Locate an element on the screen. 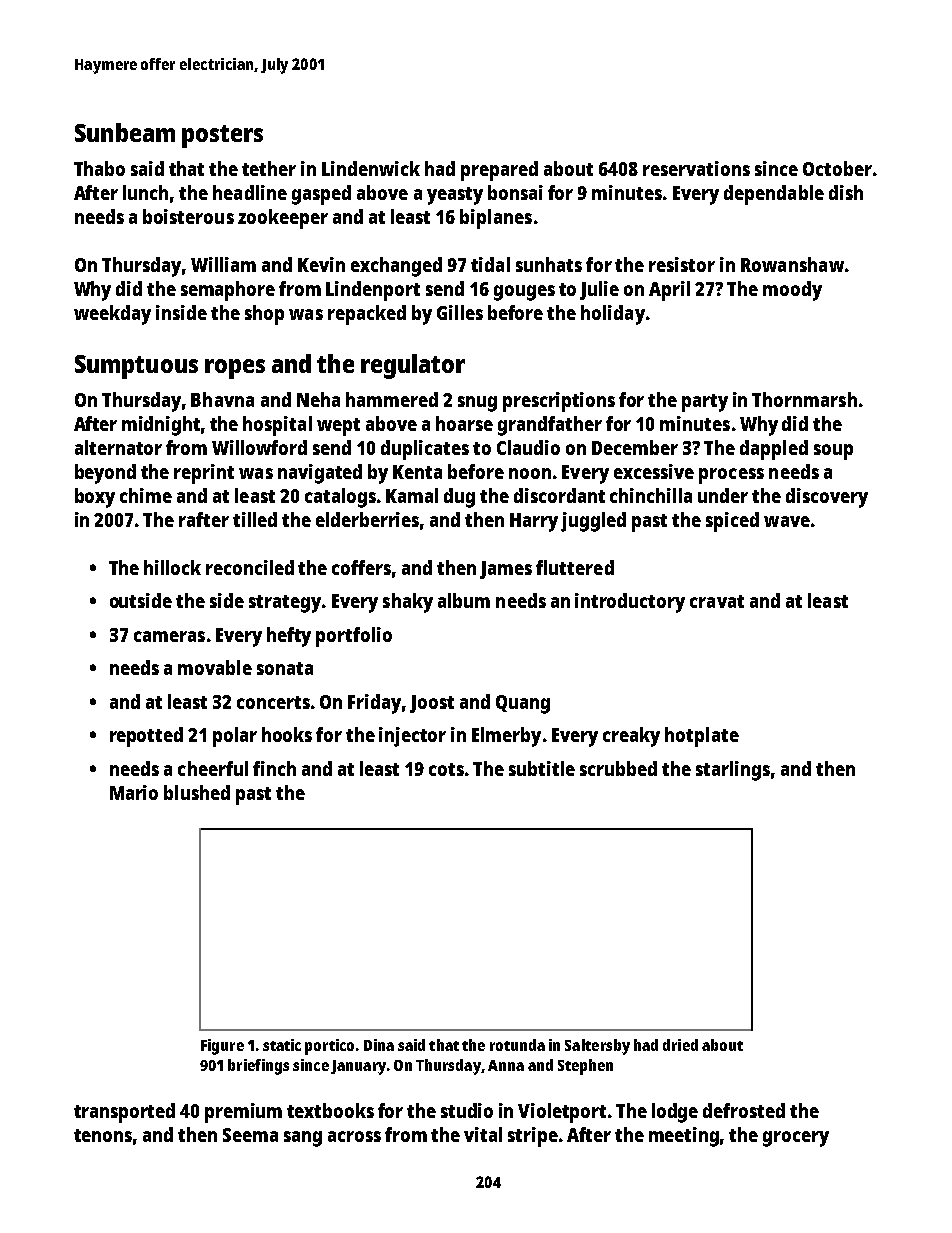 The width and height of the screenshot is (952, 1233). Violetport is located at coordinates (562, 1113).
